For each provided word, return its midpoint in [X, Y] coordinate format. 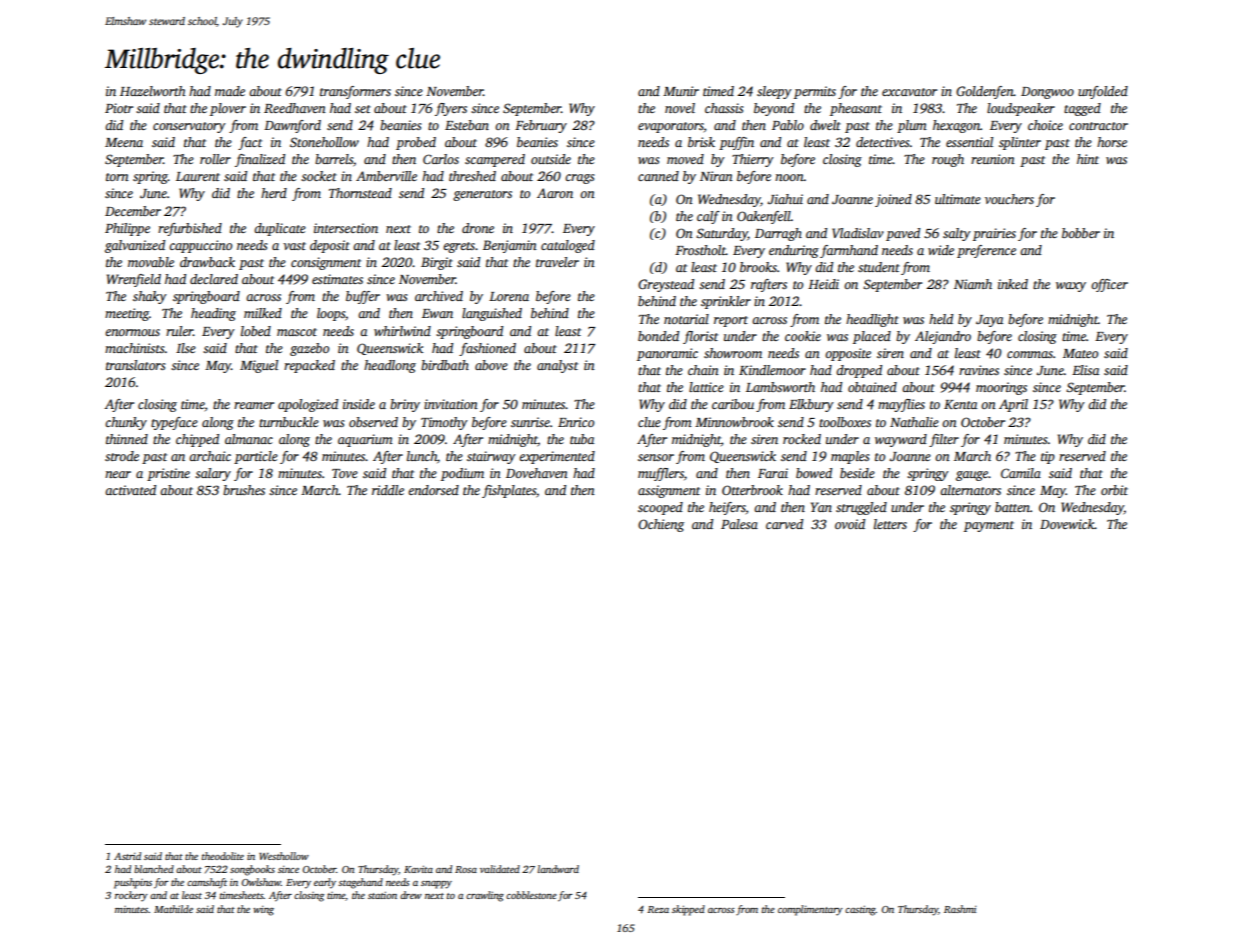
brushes [244, 490]
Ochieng [661, 525]
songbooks [252, 870]
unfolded [1103, 92]
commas [1030, 354]
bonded [658, 336]
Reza [658, 909]
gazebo [309, 349]
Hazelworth [153, 91]
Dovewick [1067, 524]
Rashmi [960, 909]
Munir [681, 91]
